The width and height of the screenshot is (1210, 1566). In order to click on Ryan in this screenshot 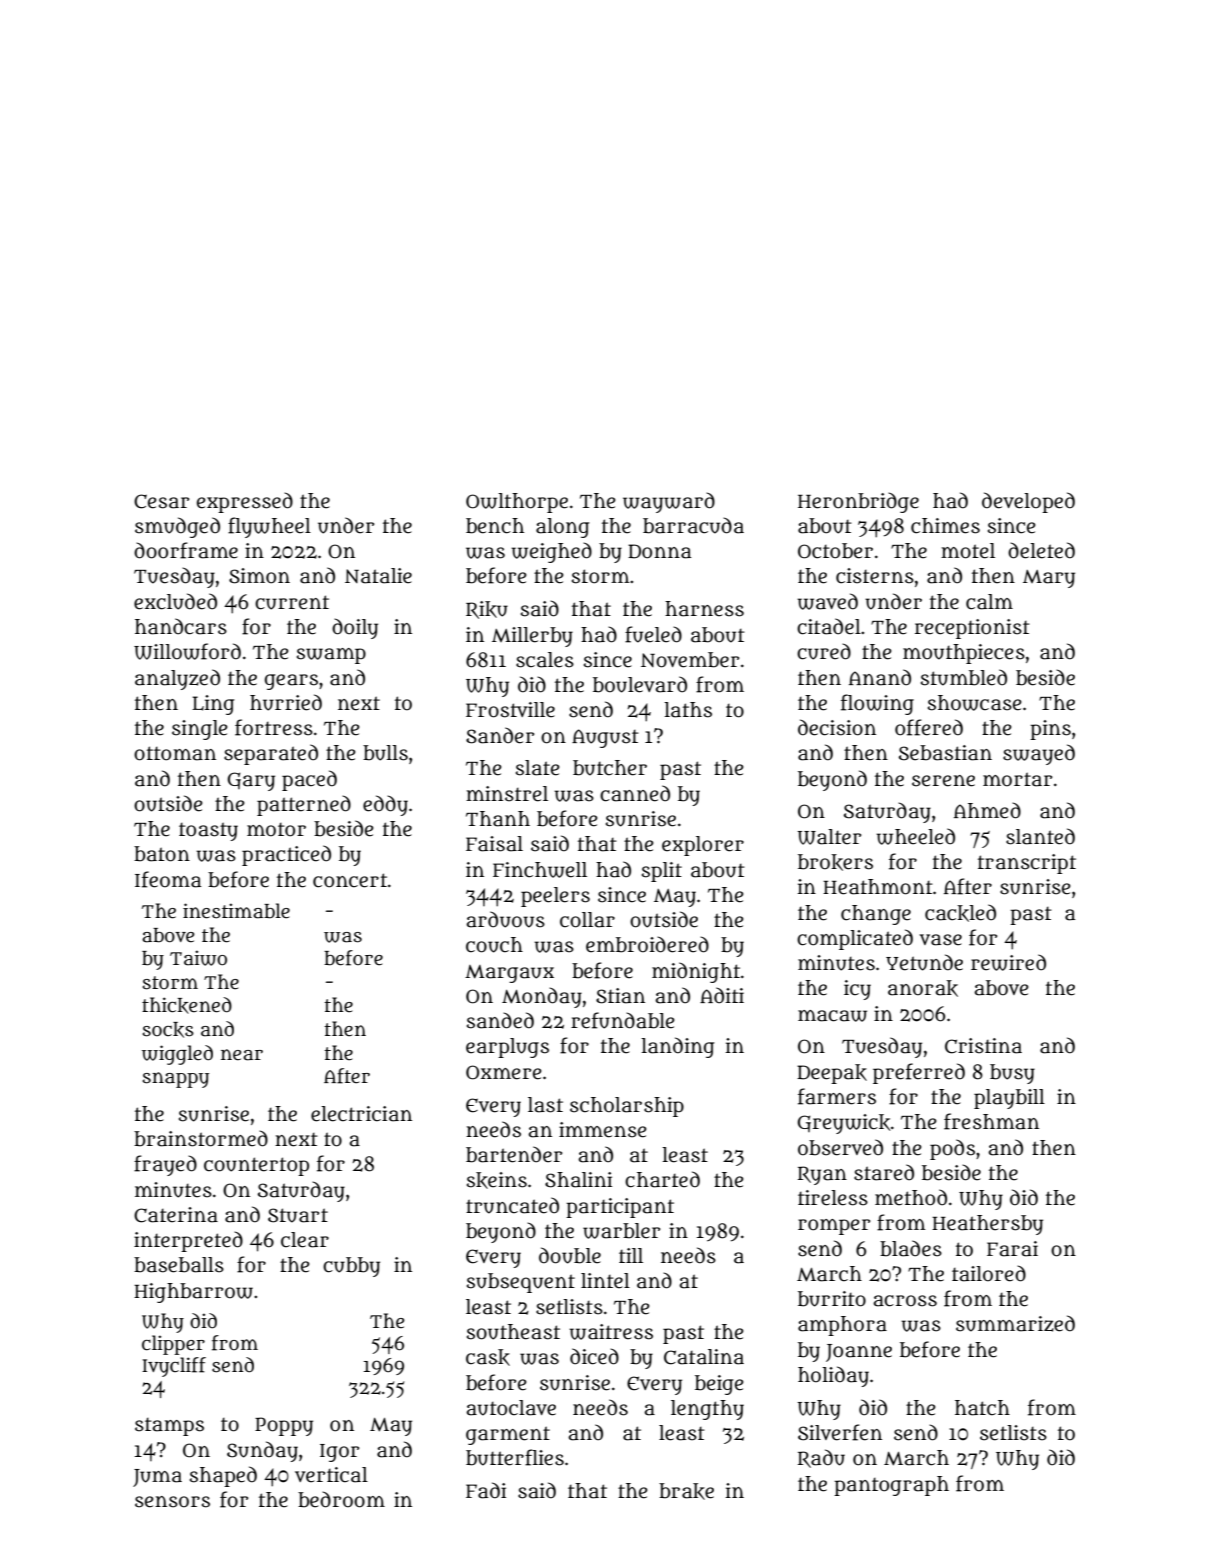, I will do `click(822, 1175)`.
